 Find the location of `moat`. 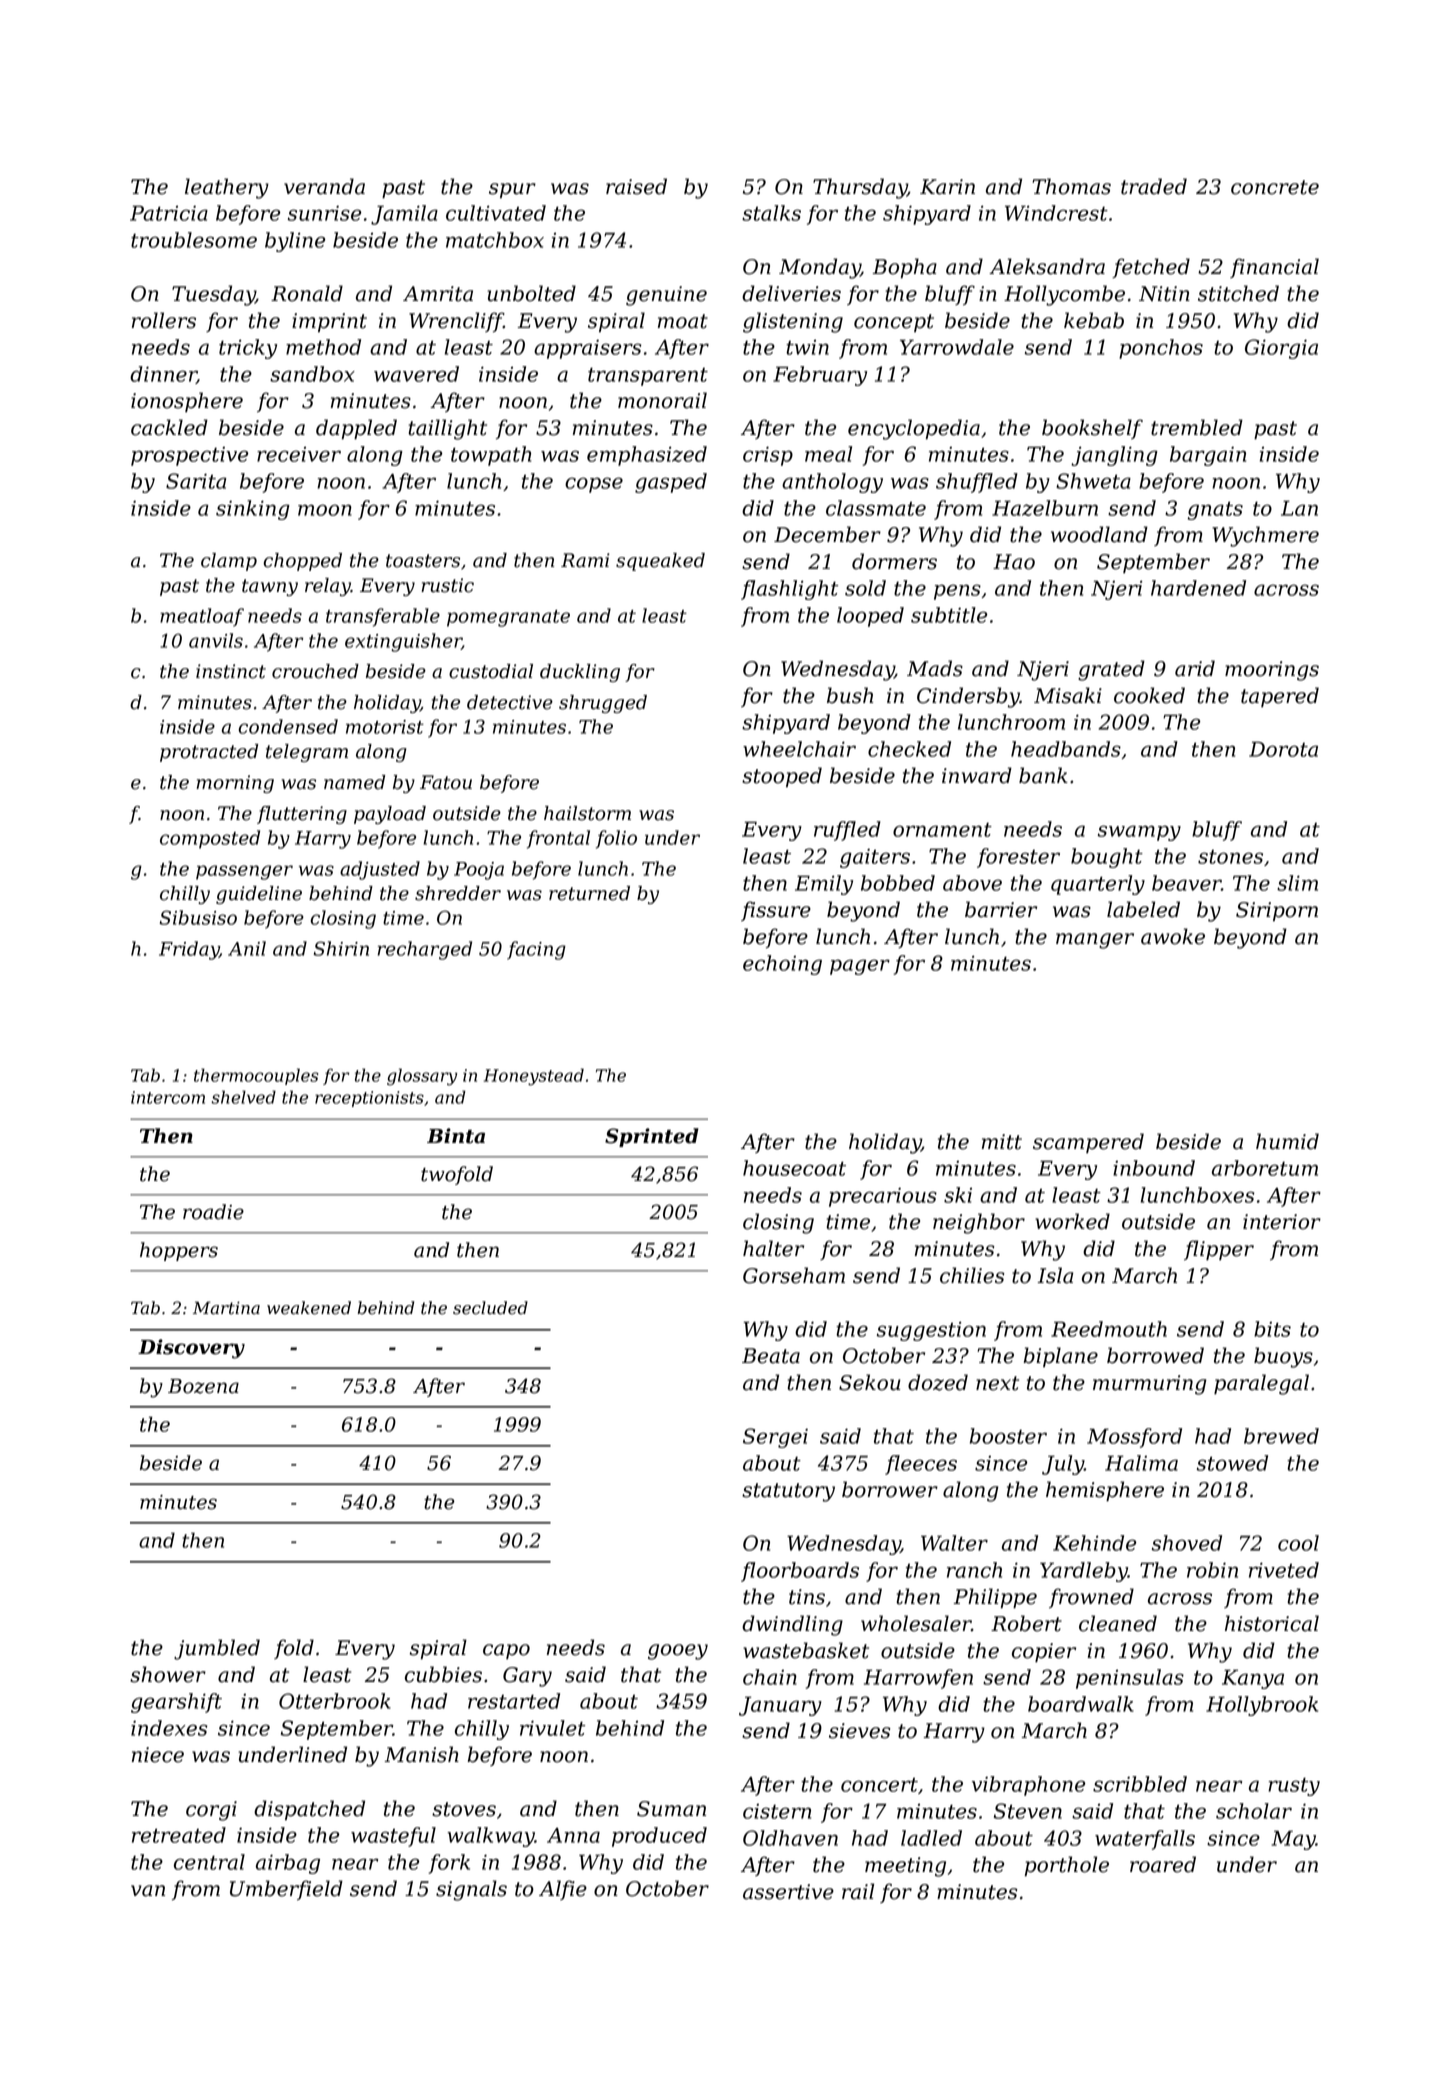

moat is located at coordinates (683, 321).
